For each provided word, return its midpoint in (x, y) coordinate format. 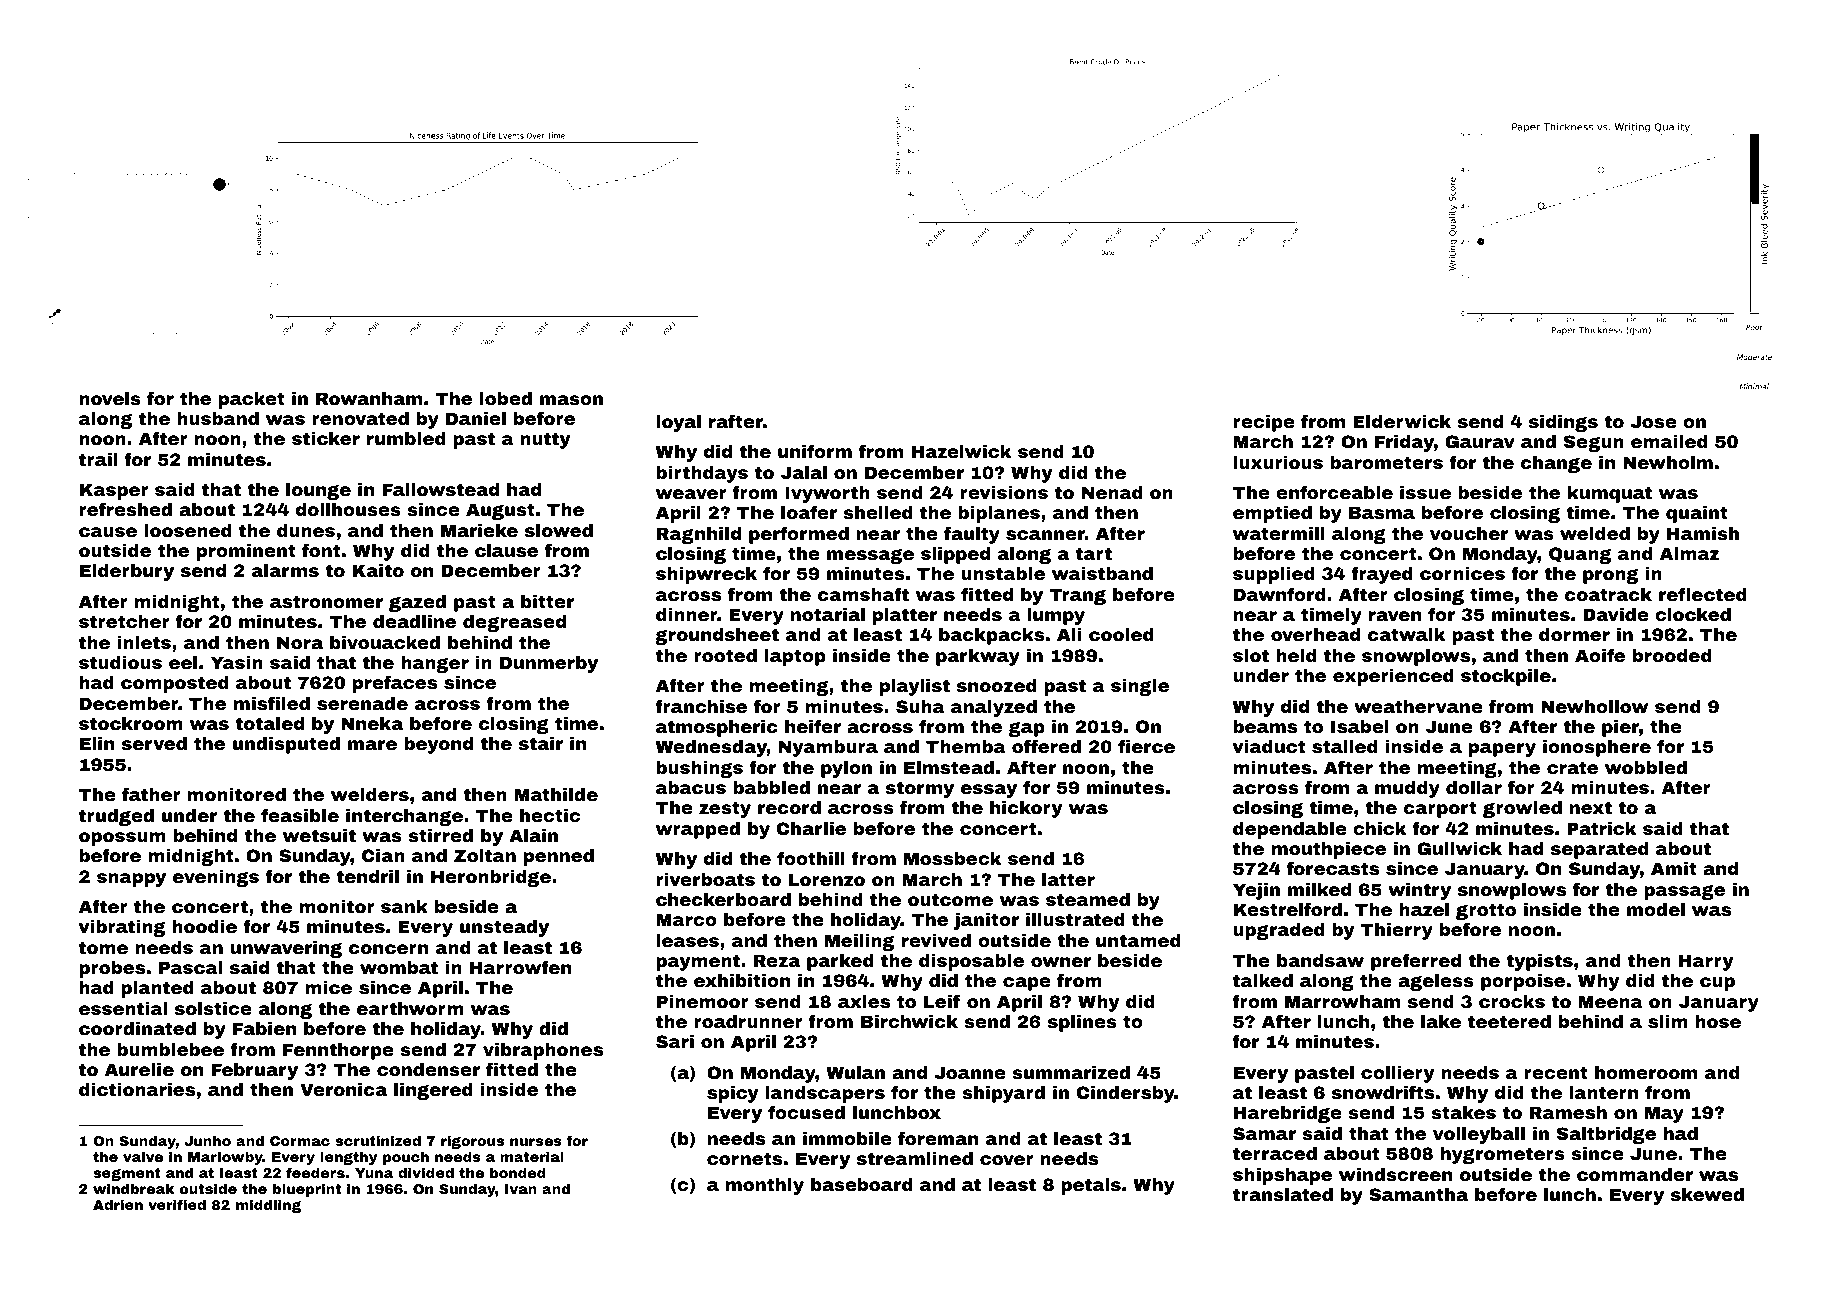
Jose (1653, 421)
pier (1620, 728)
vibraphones (543, 1051)
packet (252, 400)
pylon (846, 769)
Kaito (378, 570)
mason (571, 400)
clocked (1693, 614)
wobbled (1646, 767)
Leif (942, 1001)
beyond (438, 745)
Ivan (521, 1189)
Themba (966, 746)
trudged (116, 817)
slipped (955, 555)
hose (1718, 1021)
